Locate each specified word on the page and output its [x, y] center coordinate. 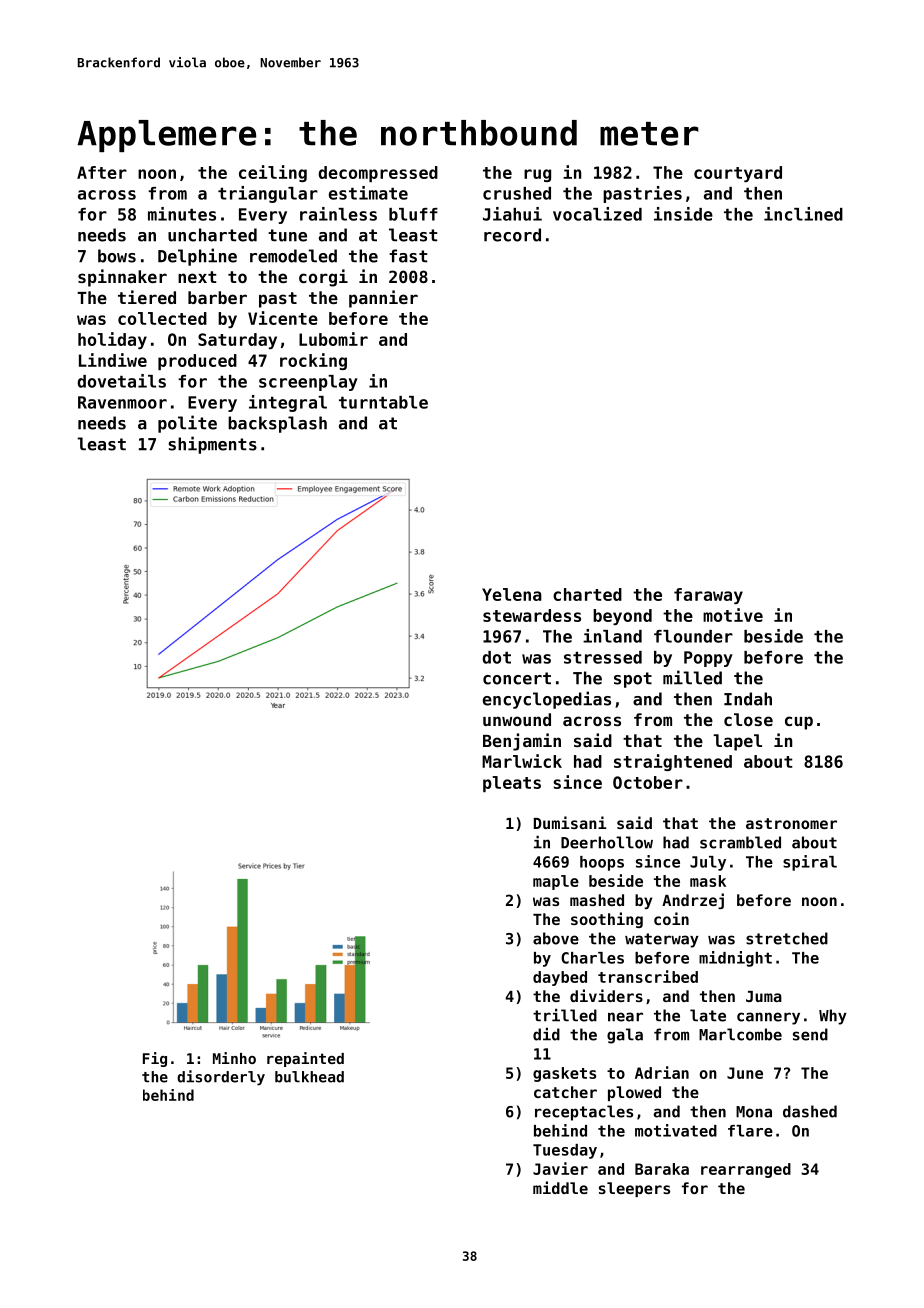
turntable [383, 402]
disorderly [221, 1078]
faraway [708, 596]
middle [560, 1187]
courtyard [738, 174]
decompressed [378, 174]
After [102, 172]
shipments [212, 445]
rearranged [746, 1170]
